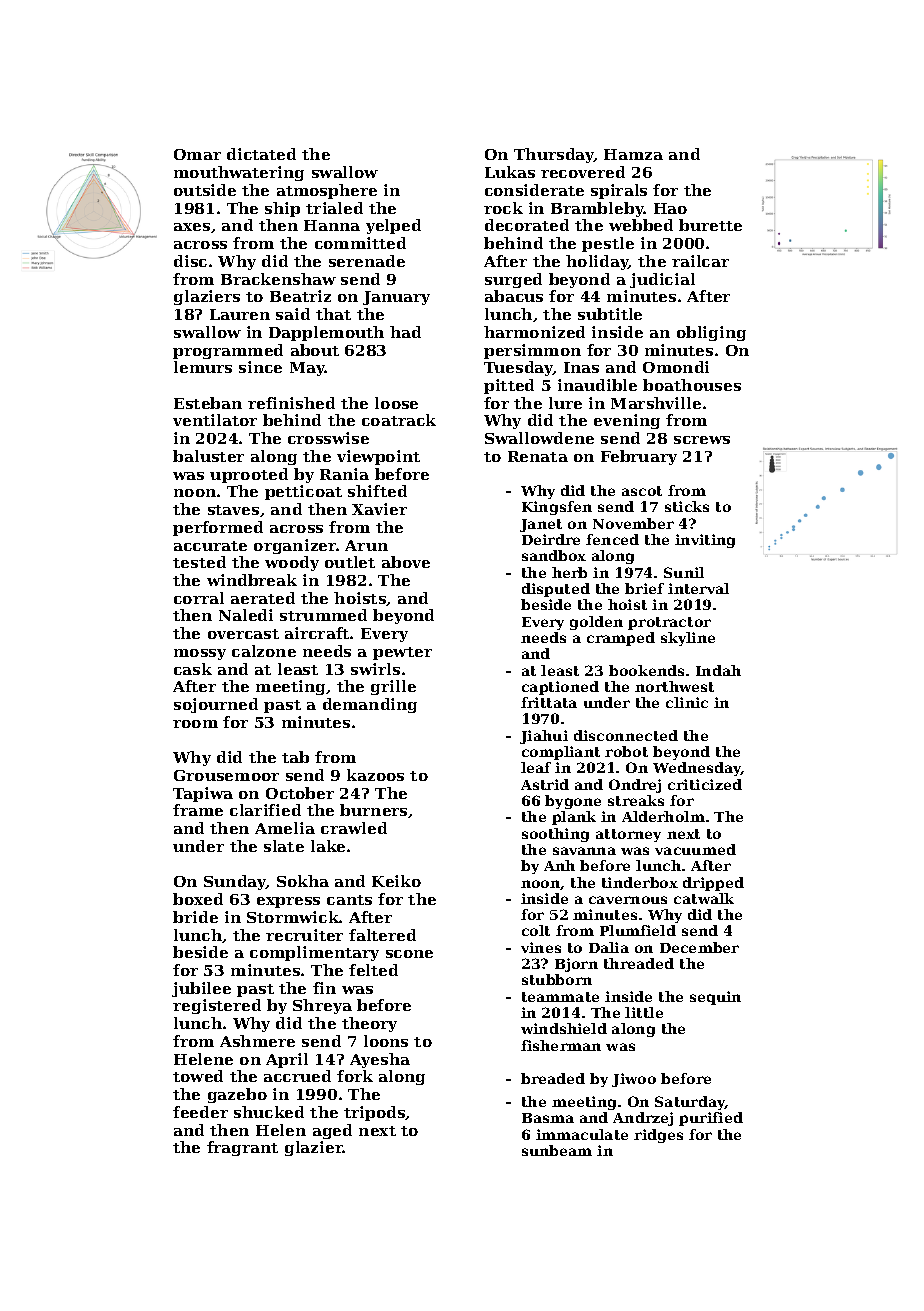 This screenshot has width=924, height=1311. Describe the element at coordinates (375, 1113) in the screenshot. I see `tripods` at that location.
